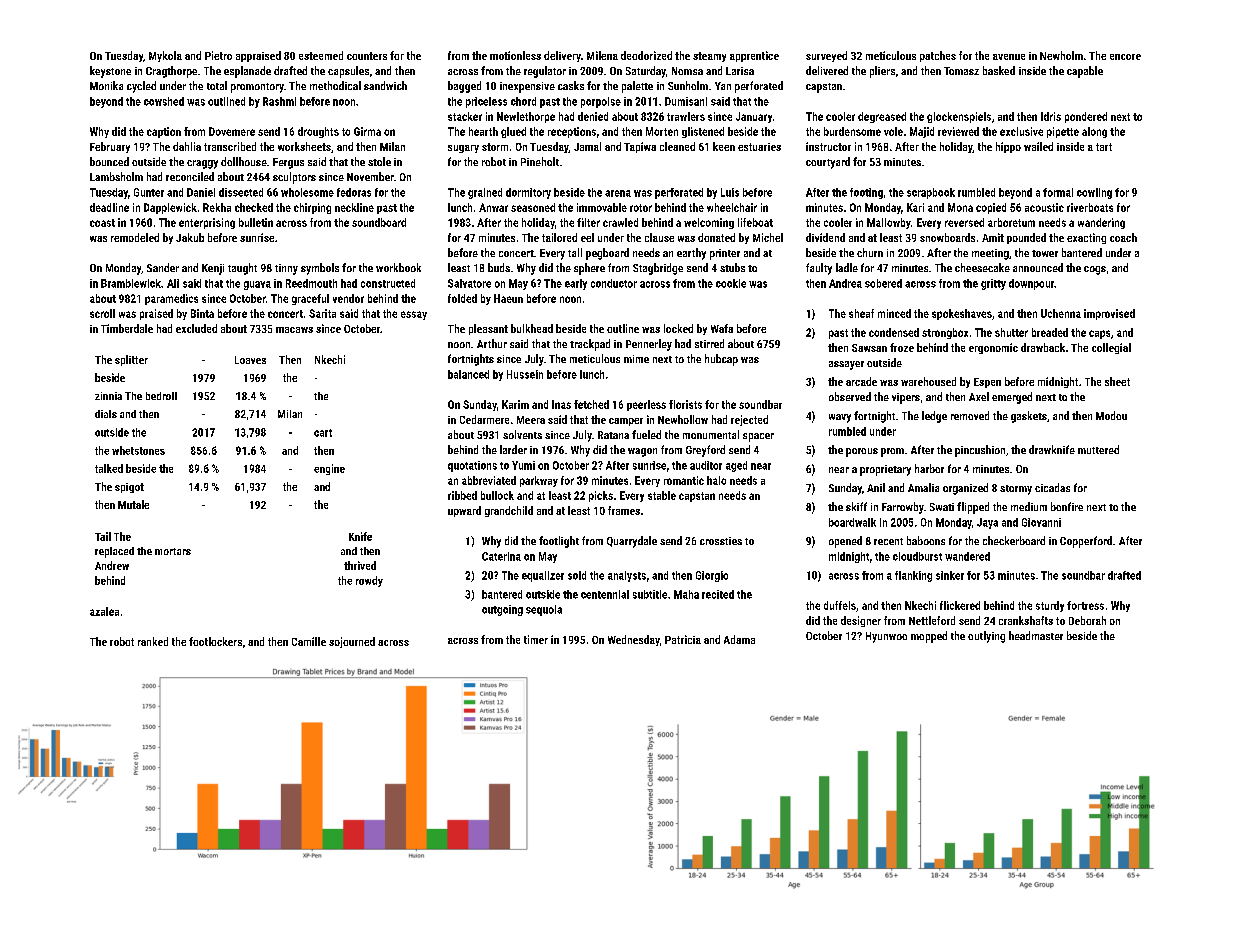 The width and height of the screenshot is (1233, 952). I want to click on dials, so click(106, 414).
